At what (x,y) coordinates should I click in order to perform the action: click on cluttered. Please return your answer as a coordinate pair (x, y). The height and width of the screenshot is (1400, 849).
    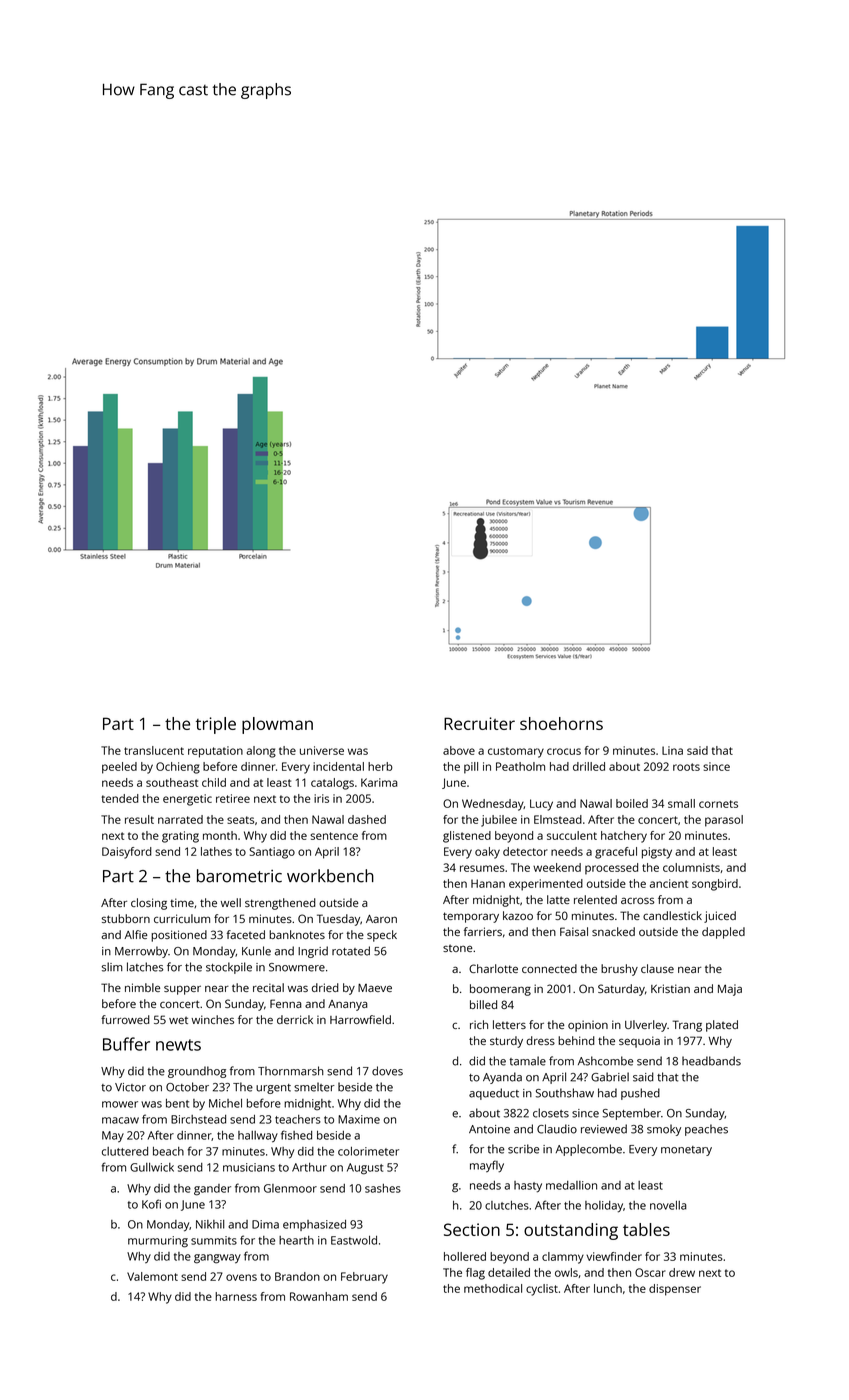
    Looking at the image, I should click on (125, 1151).
